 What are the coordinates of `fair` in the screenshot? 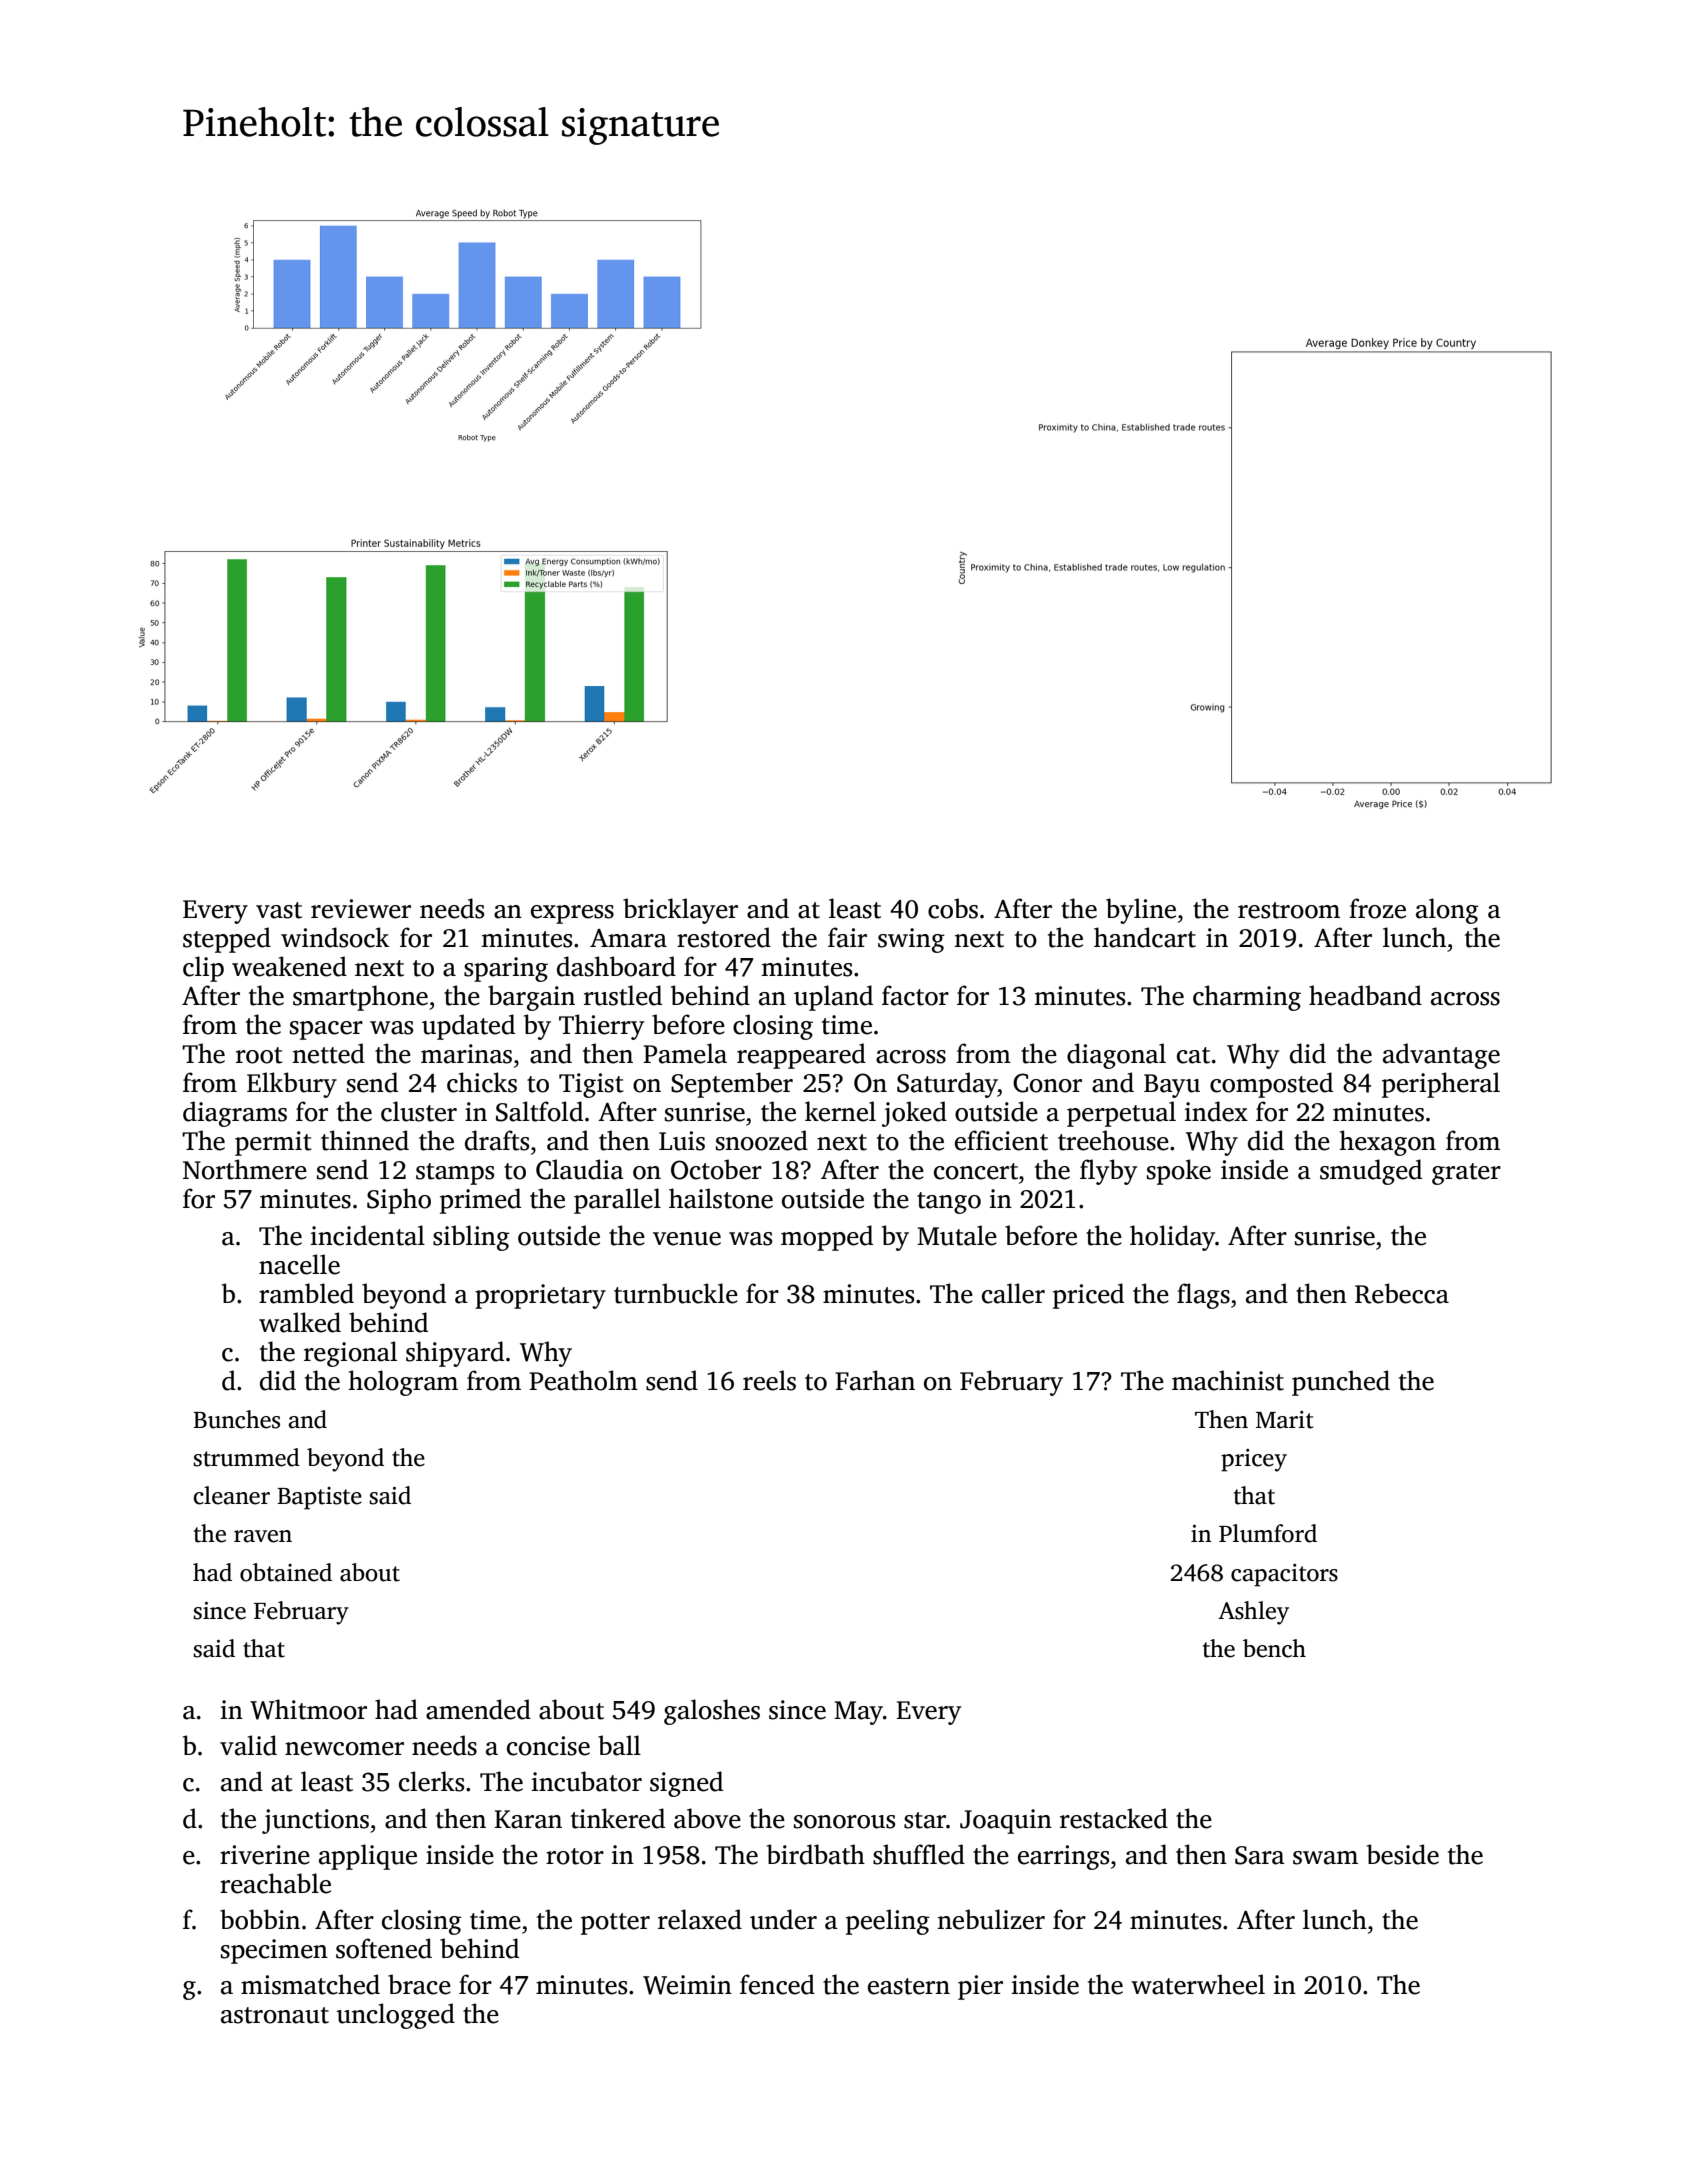 It's located at (847, 937).
